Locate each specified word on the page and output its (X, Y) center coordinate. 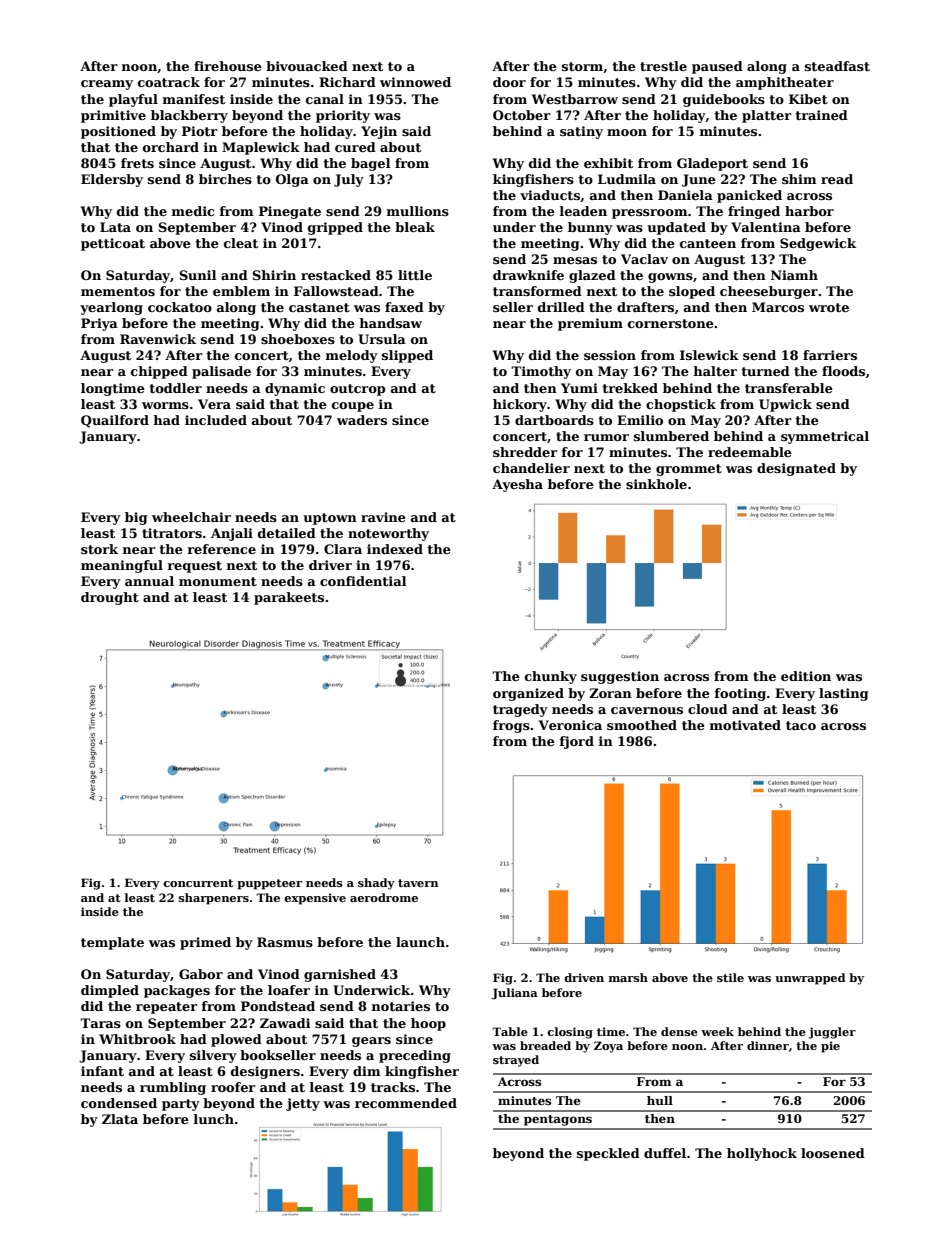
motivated (745, 725)
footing (740, 694)
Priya (99, 324)
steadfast (837, 66)
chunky (551, 677)
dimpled (110, 991)
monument (218, 581)
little (415, 275)
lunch (214, 1119)
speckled (608, 1154)
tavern (418, 883)
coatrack (169, 82)
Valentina (766, 227)
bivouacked (307, 66)
